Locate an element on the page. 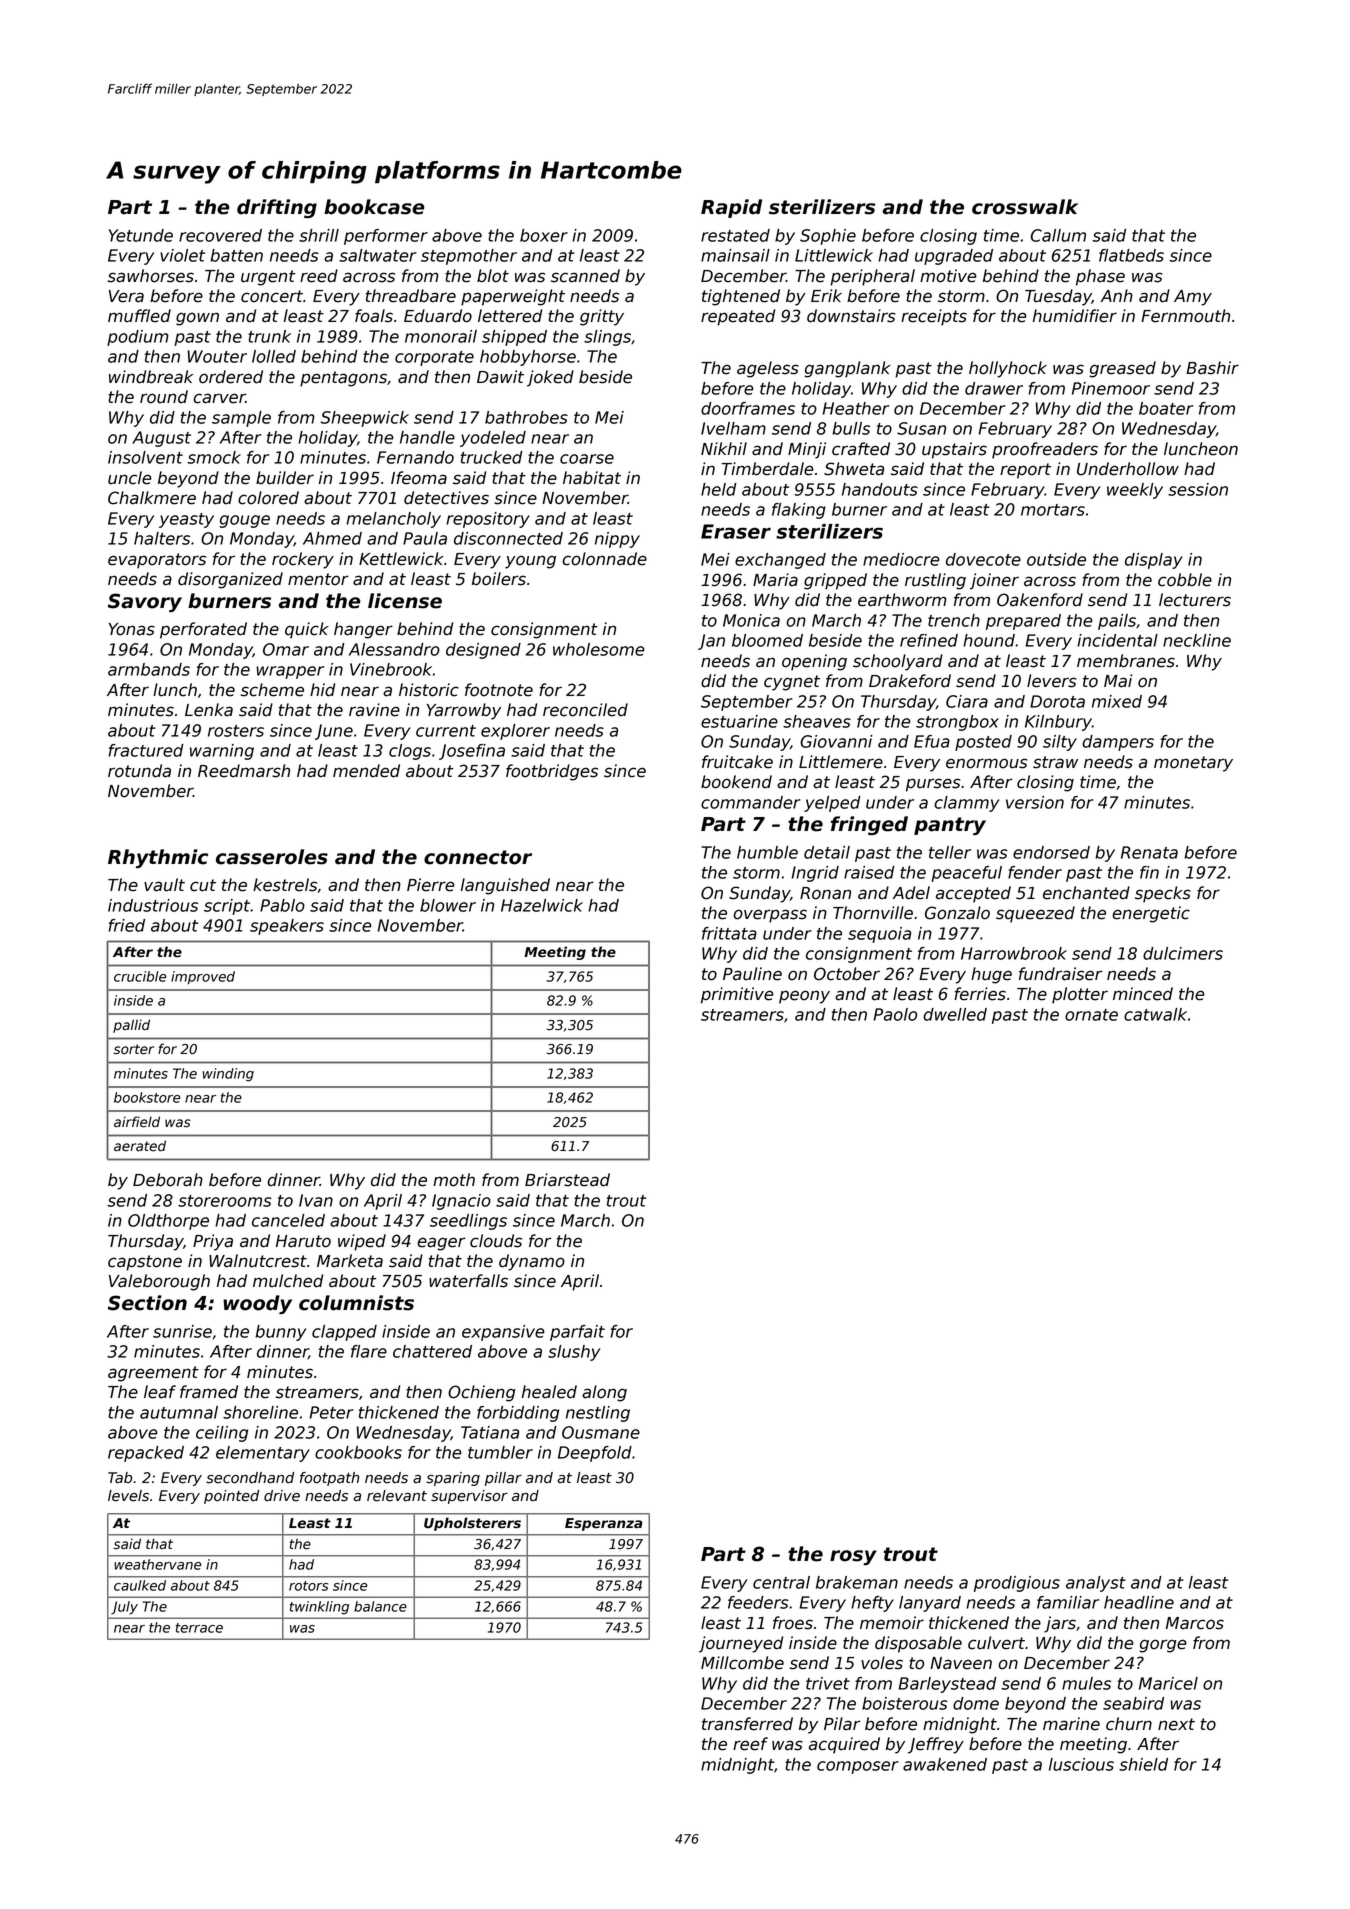 The image size is (1350, 1909). Rapid is located at coordinates (731, 208).
